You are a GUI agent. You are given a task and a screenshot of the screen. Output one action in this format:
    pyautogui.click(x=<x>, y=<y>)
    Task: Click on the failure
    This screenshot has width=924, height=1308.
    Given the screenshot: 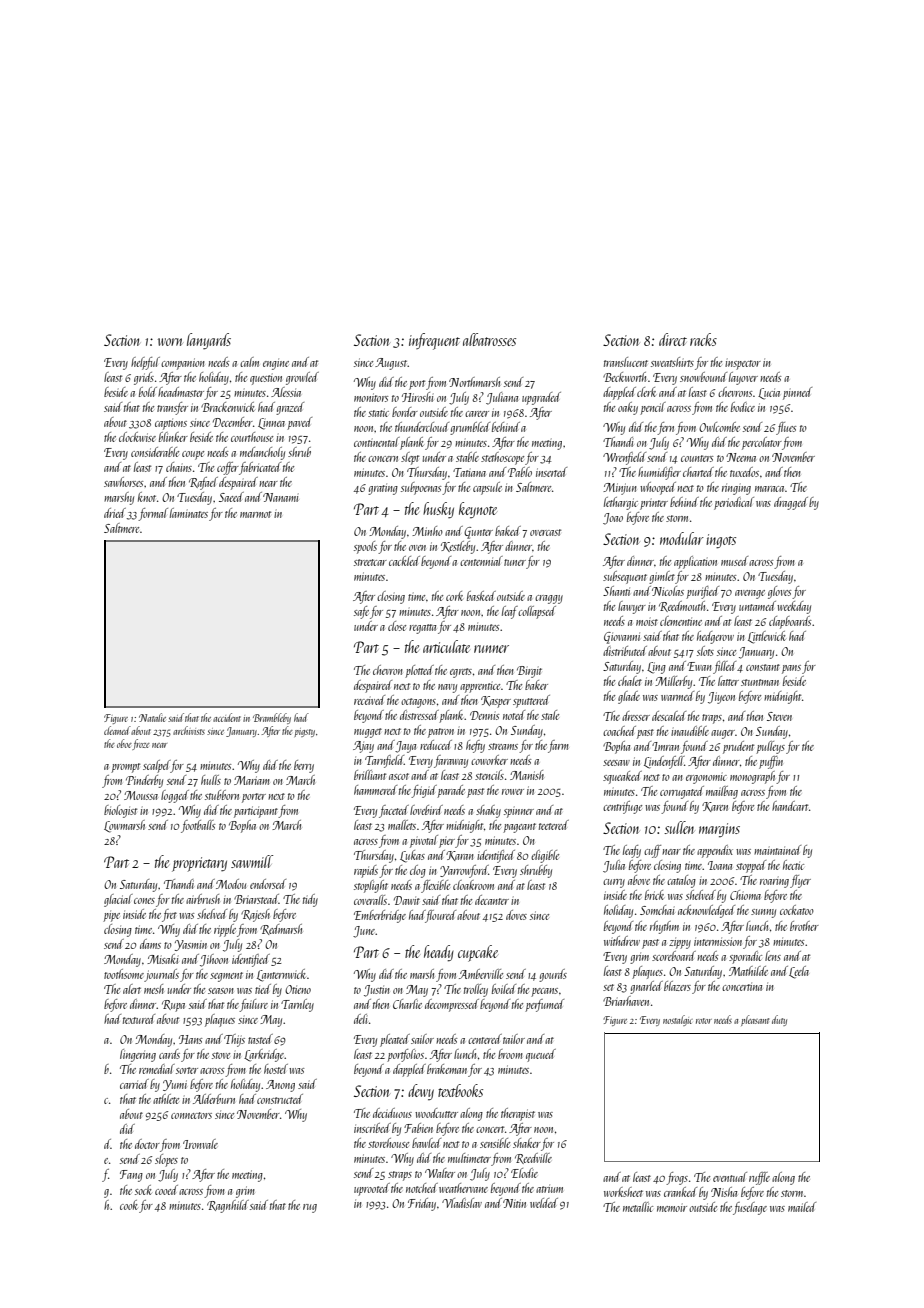 What is the action you would take?
    pyautogui.click(x=254, y=1005)
